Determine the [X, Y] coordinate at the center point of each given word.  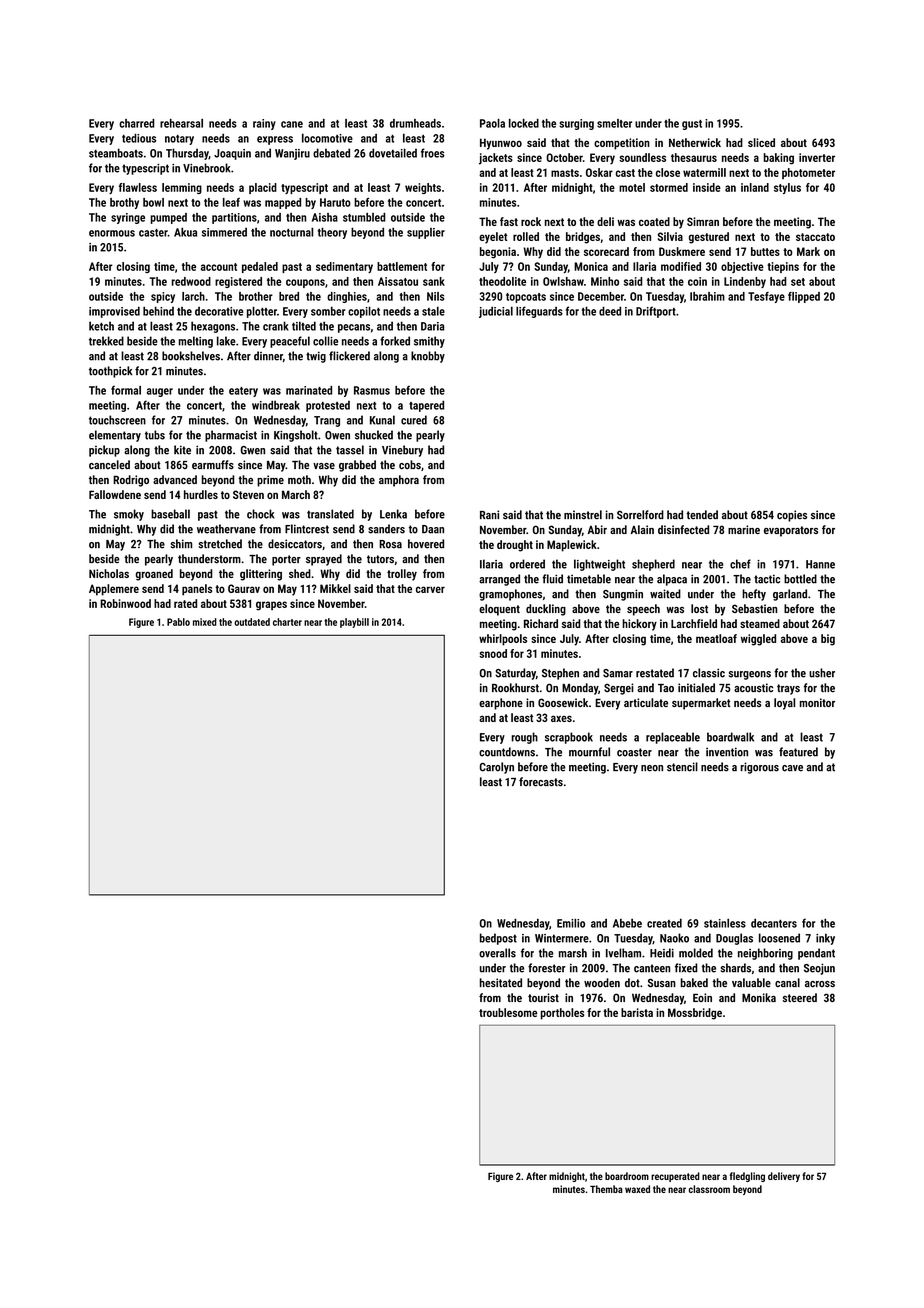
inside [707, 187]
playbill [354, 623]
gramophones [510, 595]
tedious [139, 138]
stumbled [364, 217]
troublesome [508, 1012]
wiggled [758, 640]
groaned [154, 575]
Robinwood [125, 603]
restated [655, 673]
